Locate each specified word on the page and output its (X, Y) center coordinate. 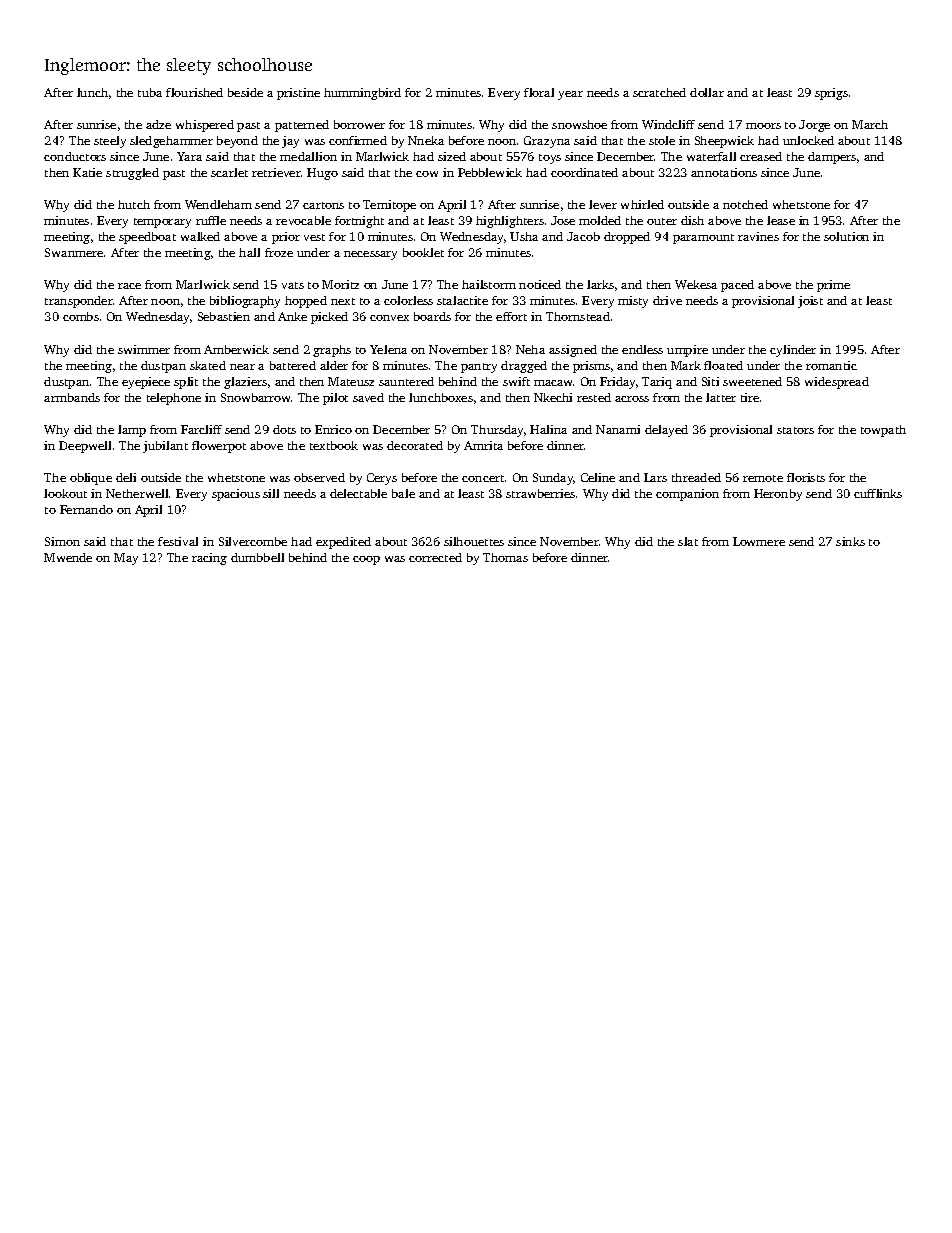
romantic (831, 365)
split (186, 383)
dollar (707, 92)
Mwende (68, 557)
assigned (573, 351)
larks (600, 284)
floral (539, 92)
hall (249, 252)
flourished (194, 92)
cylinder (793, 351)
